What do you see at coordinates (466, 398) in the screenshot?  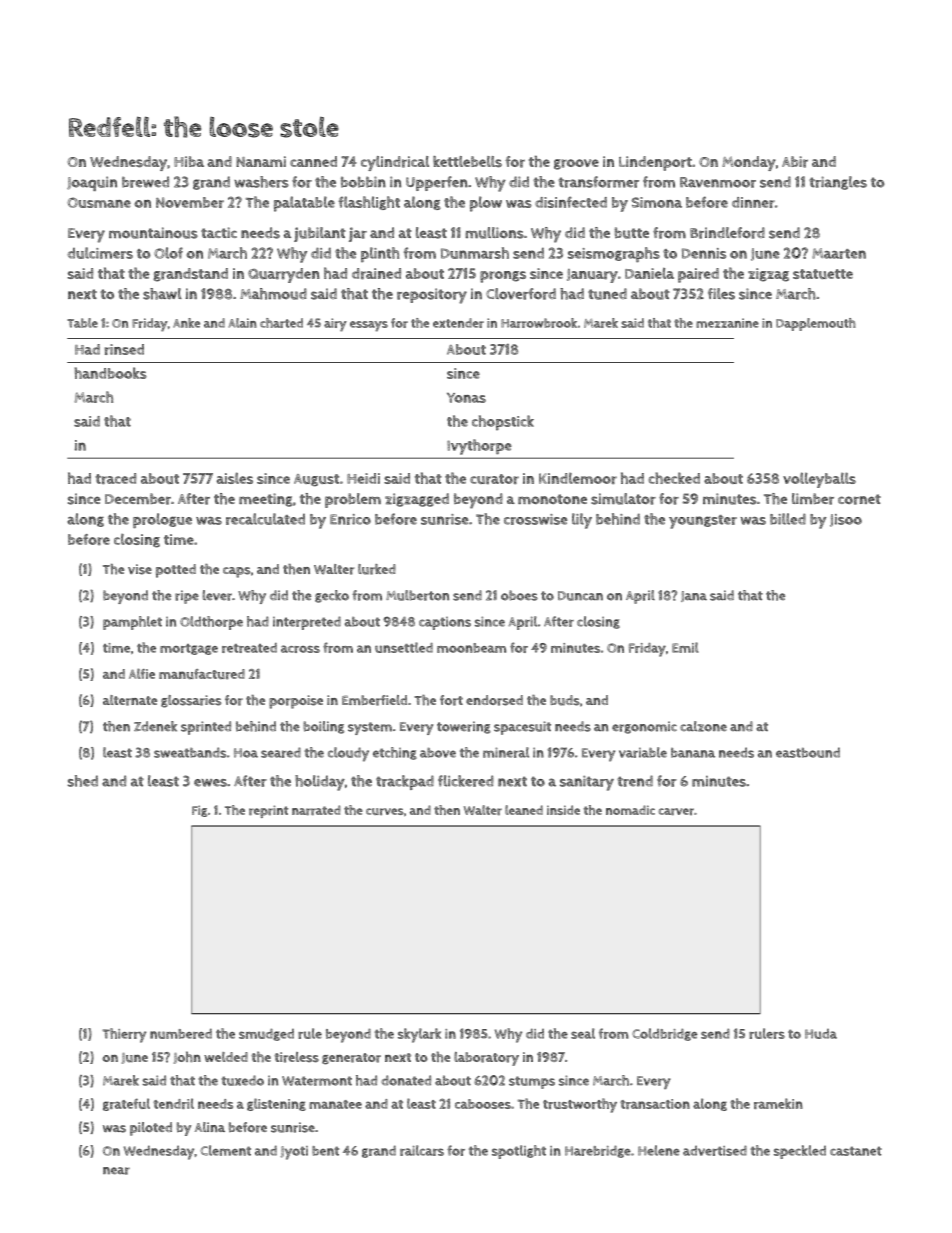 I see `Yonas` at bounding box center [466, 398].
